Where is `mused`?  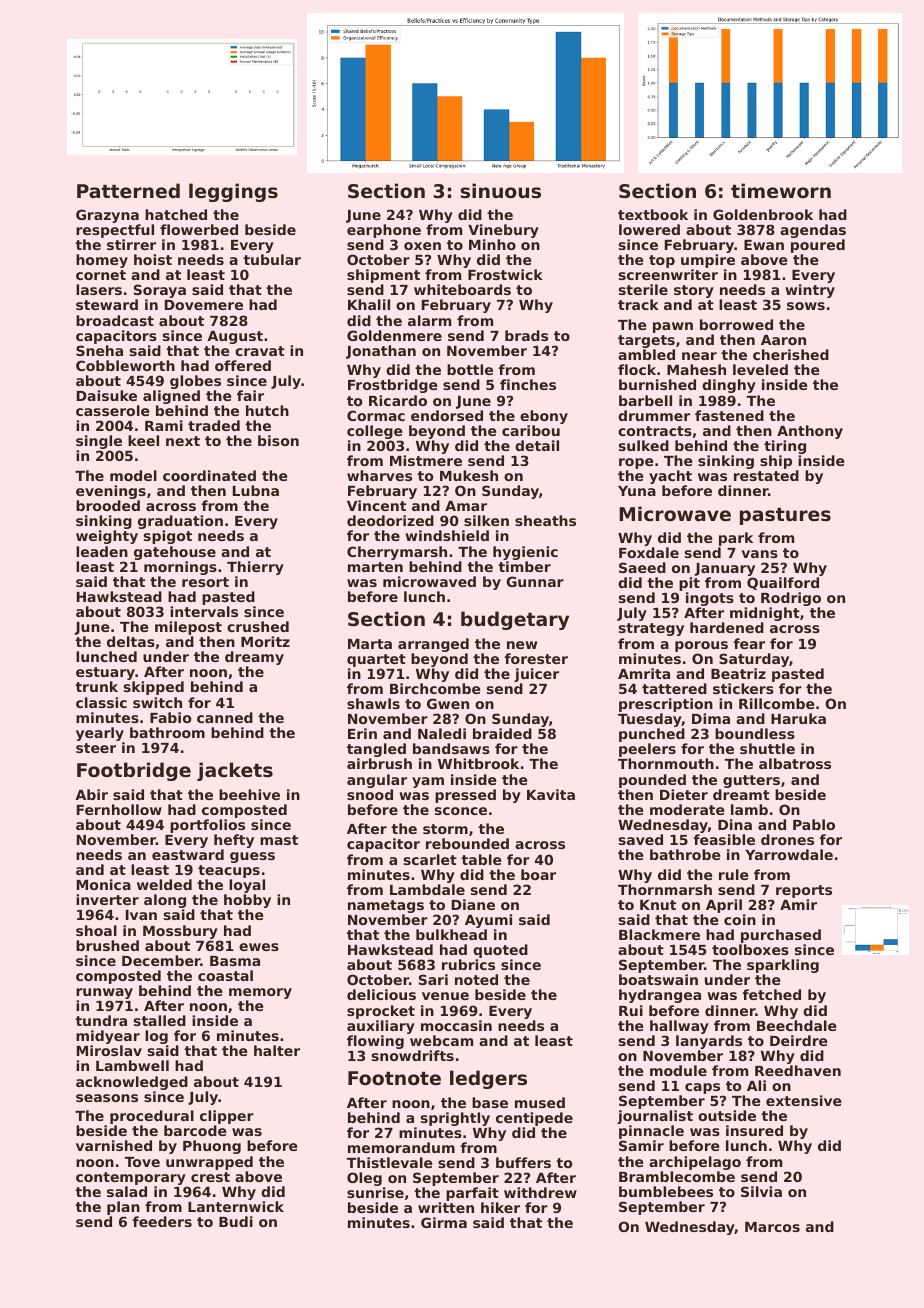
mused is located at coordinates (540, 1102).
